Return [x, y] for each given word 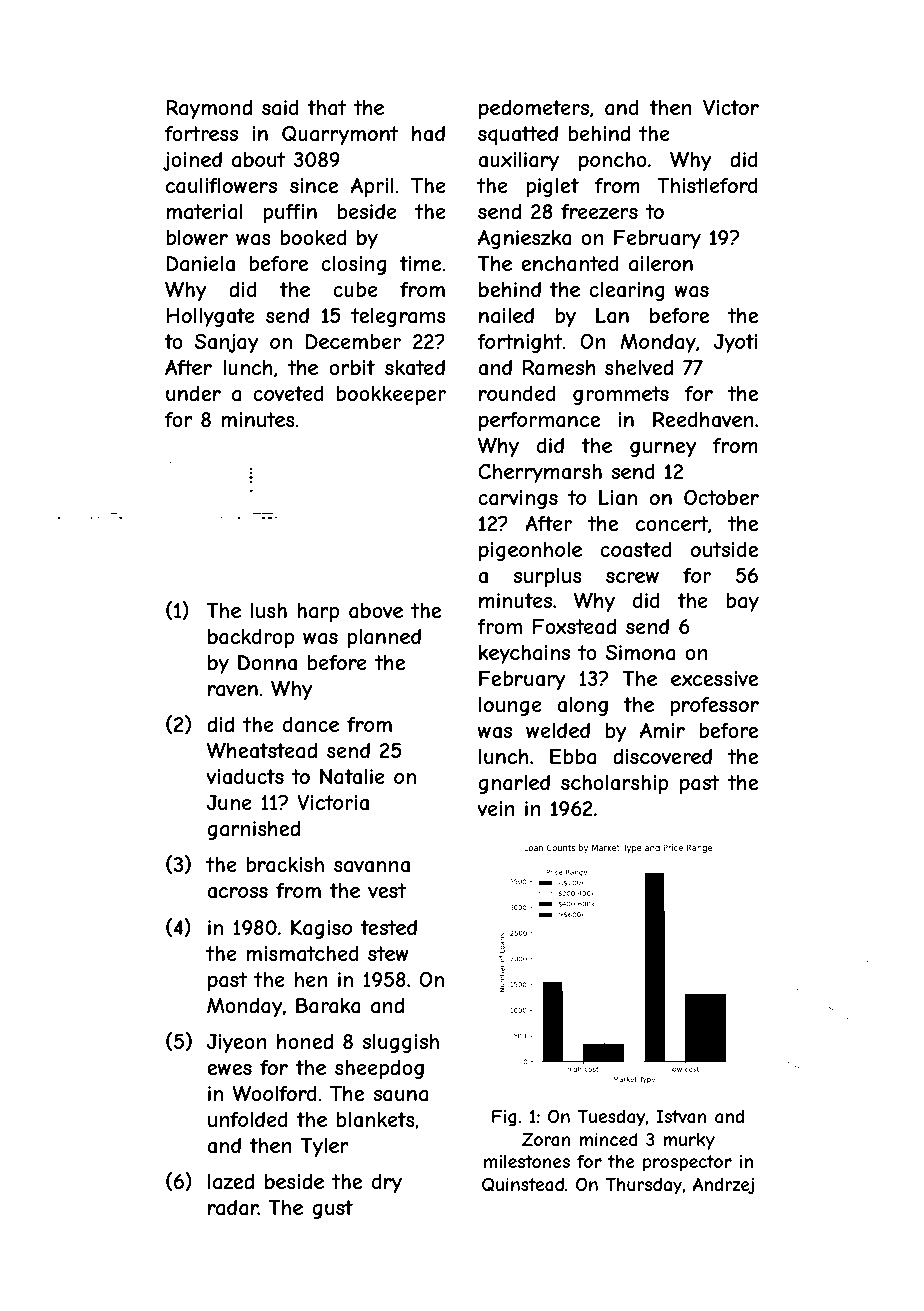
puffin [290, 213]
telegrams [398, 317]
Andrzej [723, 1186]
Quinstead [523, 1184]
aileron [661, 264]
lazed [231, 1182]
